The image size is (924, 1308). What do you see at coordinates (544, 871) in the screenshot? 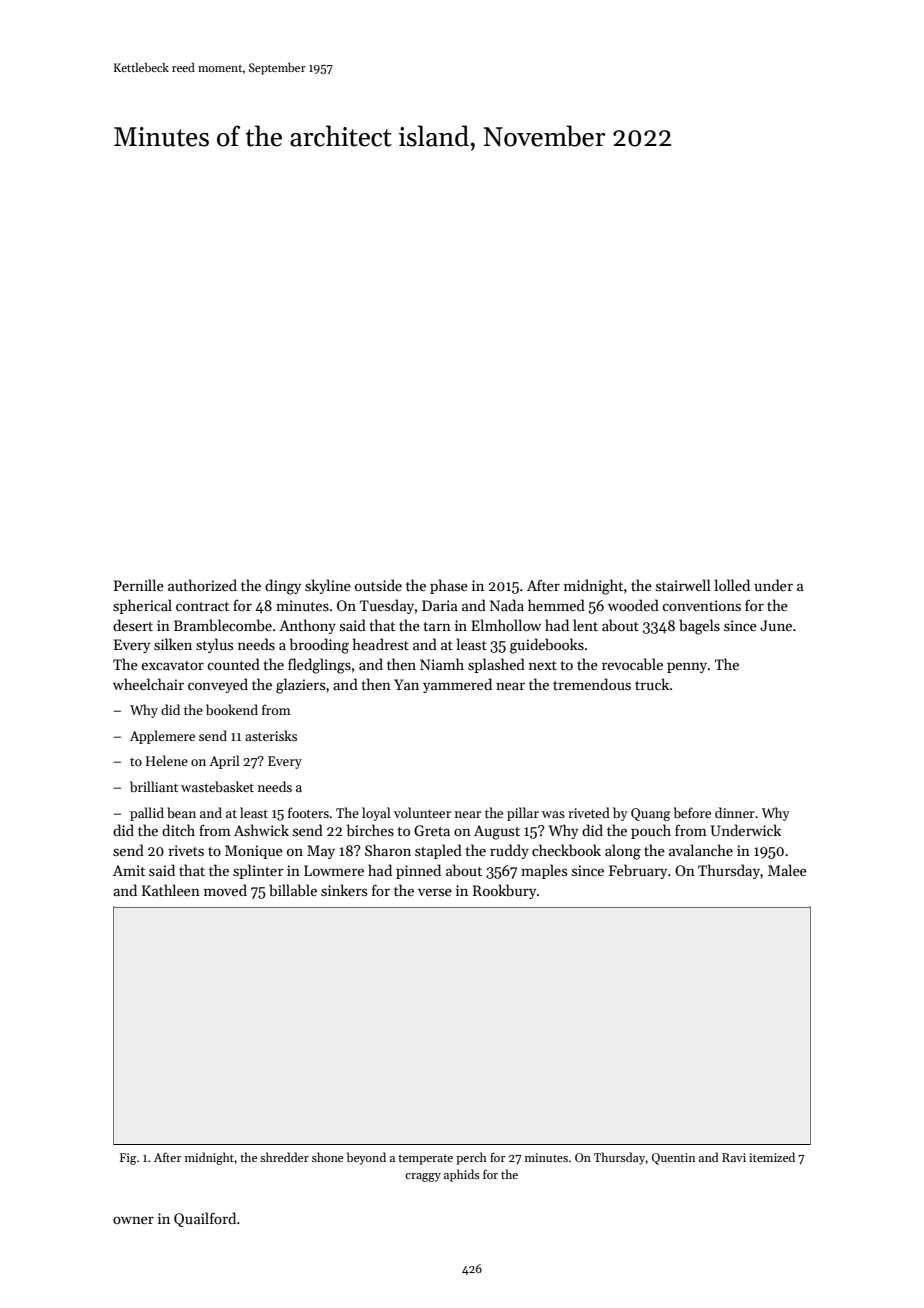
I see `maples` at bounding box center [544, 871].
